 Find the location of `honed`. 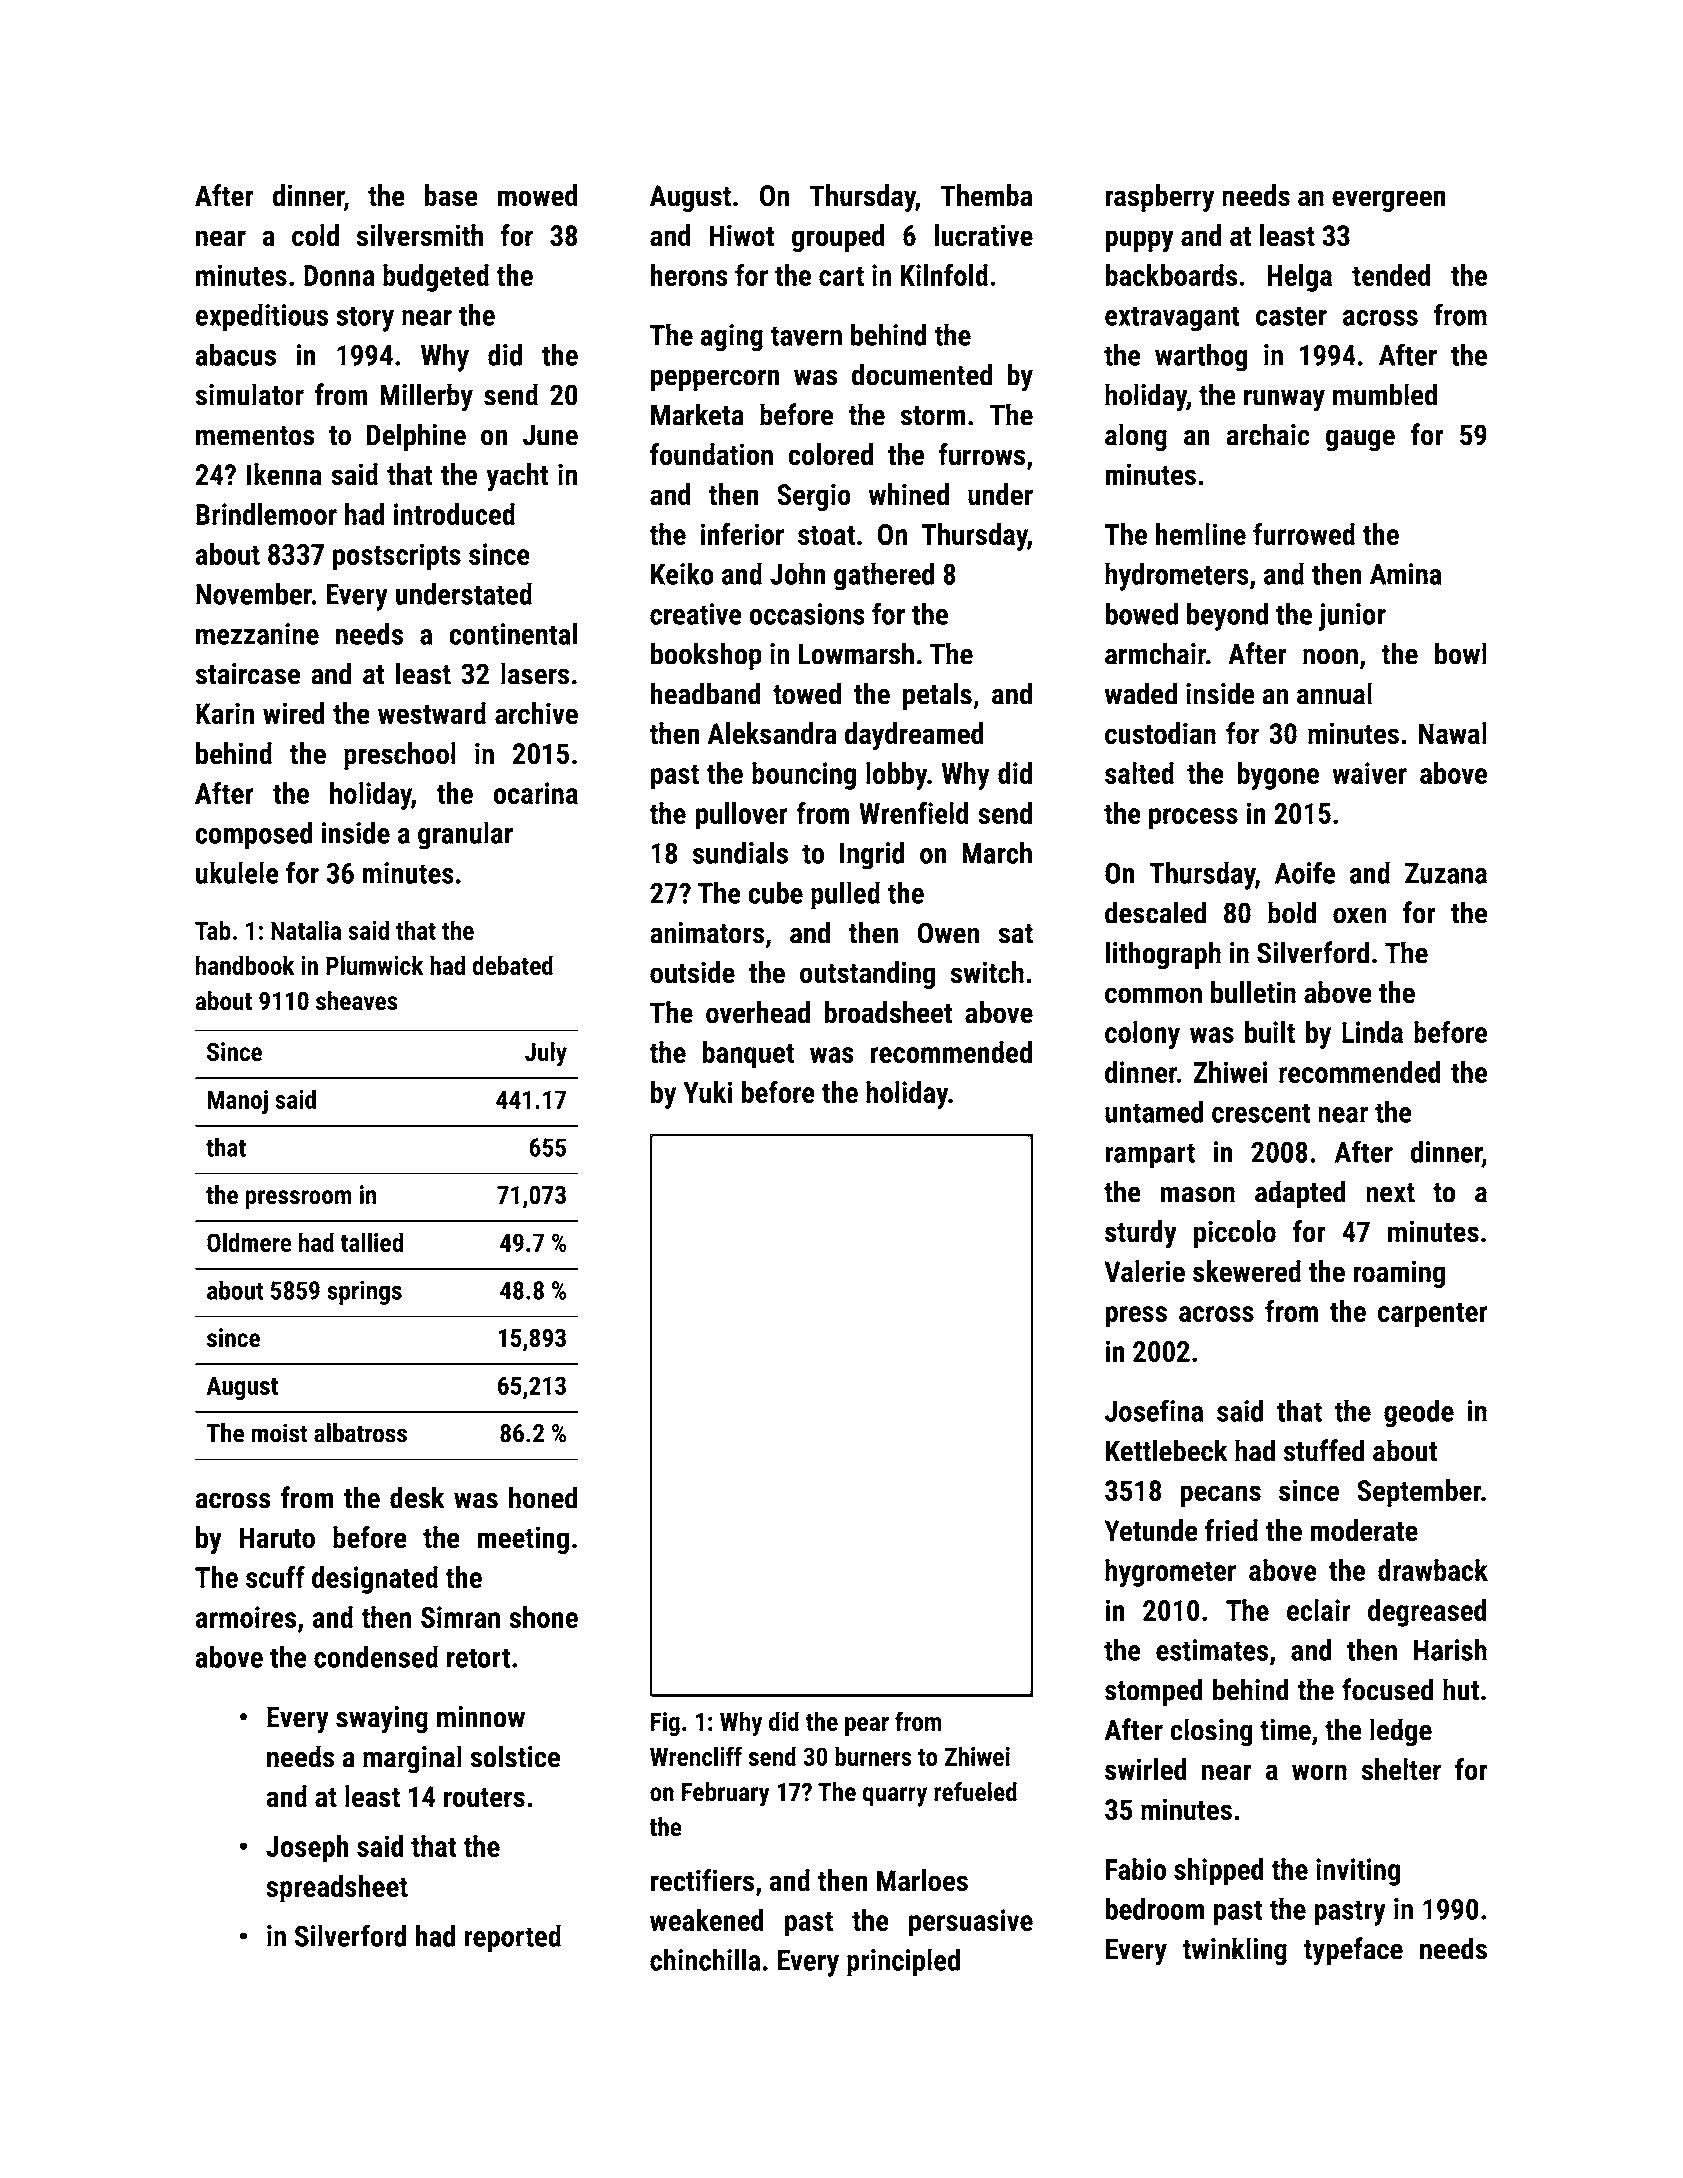

honed is located at coordinates (543, 1497).
